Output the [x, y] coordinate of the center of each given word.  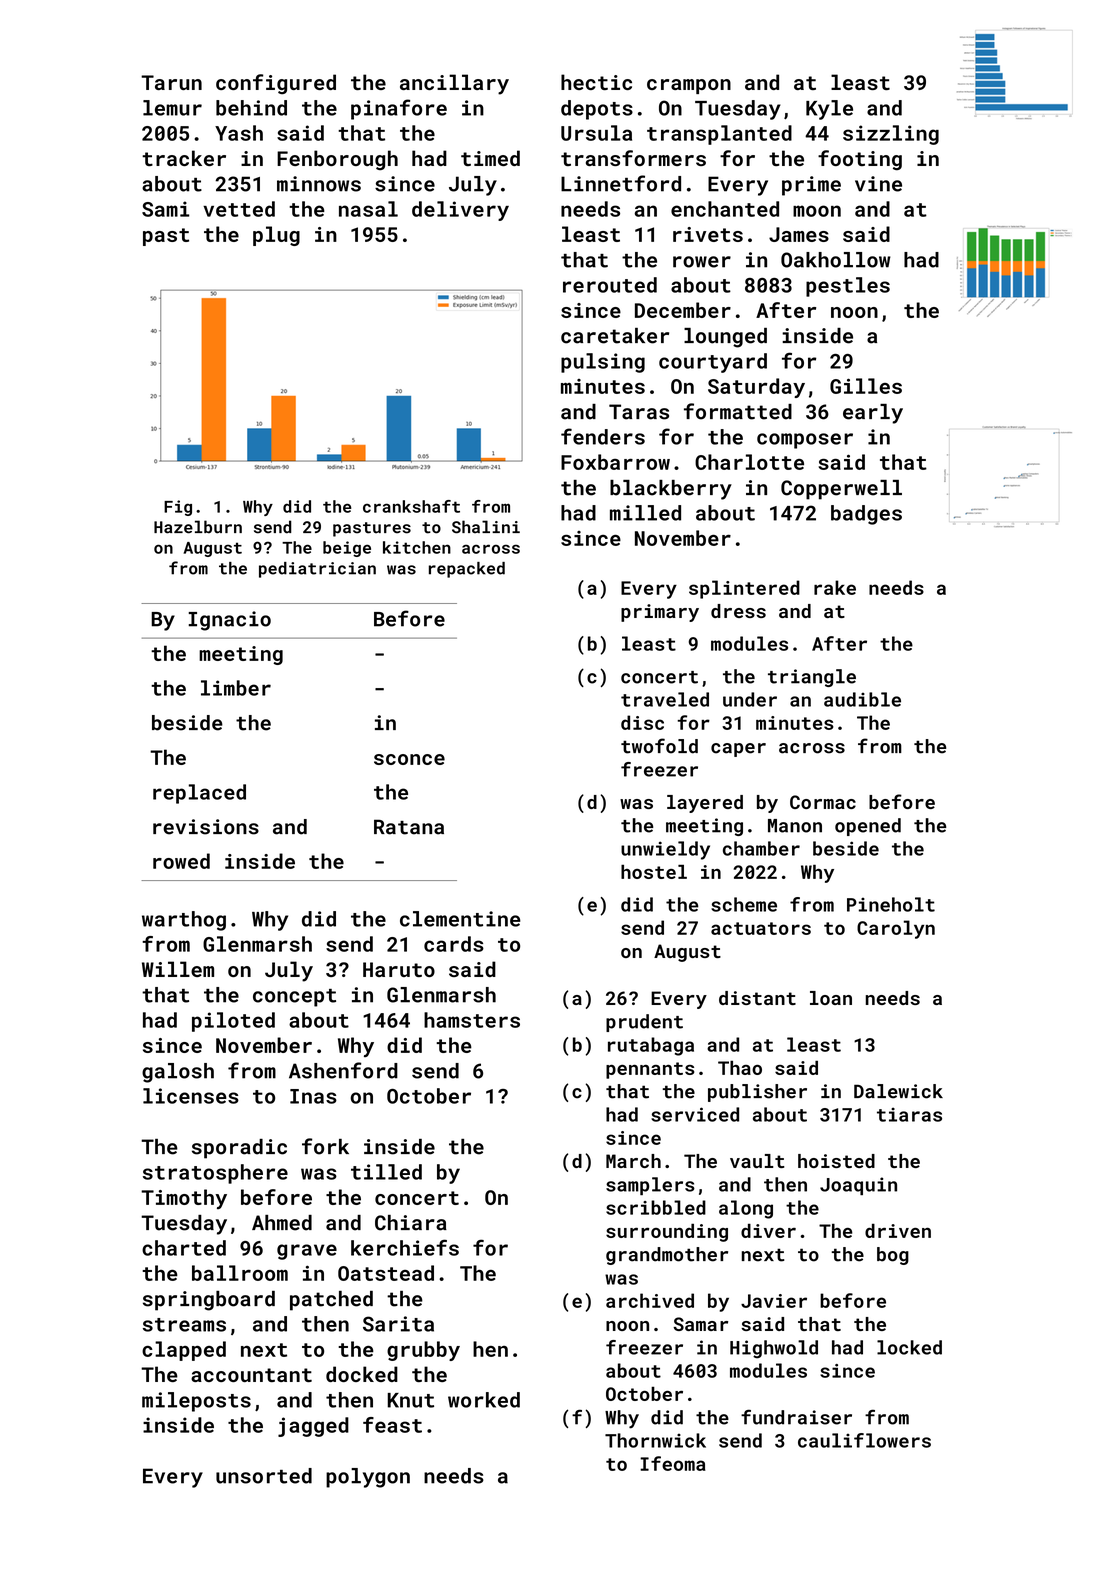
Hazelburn [198, 527]
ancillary [454, 84]
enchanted [725, 209]
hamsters [472, 1020]
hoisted [836, 1161]
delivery [460, 211]
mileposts [196, 1402]
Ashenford [343, 1070]
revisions [206, 827]
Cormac [823, 802]
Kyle [829, 110]
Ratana [409, 827]
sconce [409, 759]
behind [251, 108]
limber [236, 688]
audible [862, 699]
